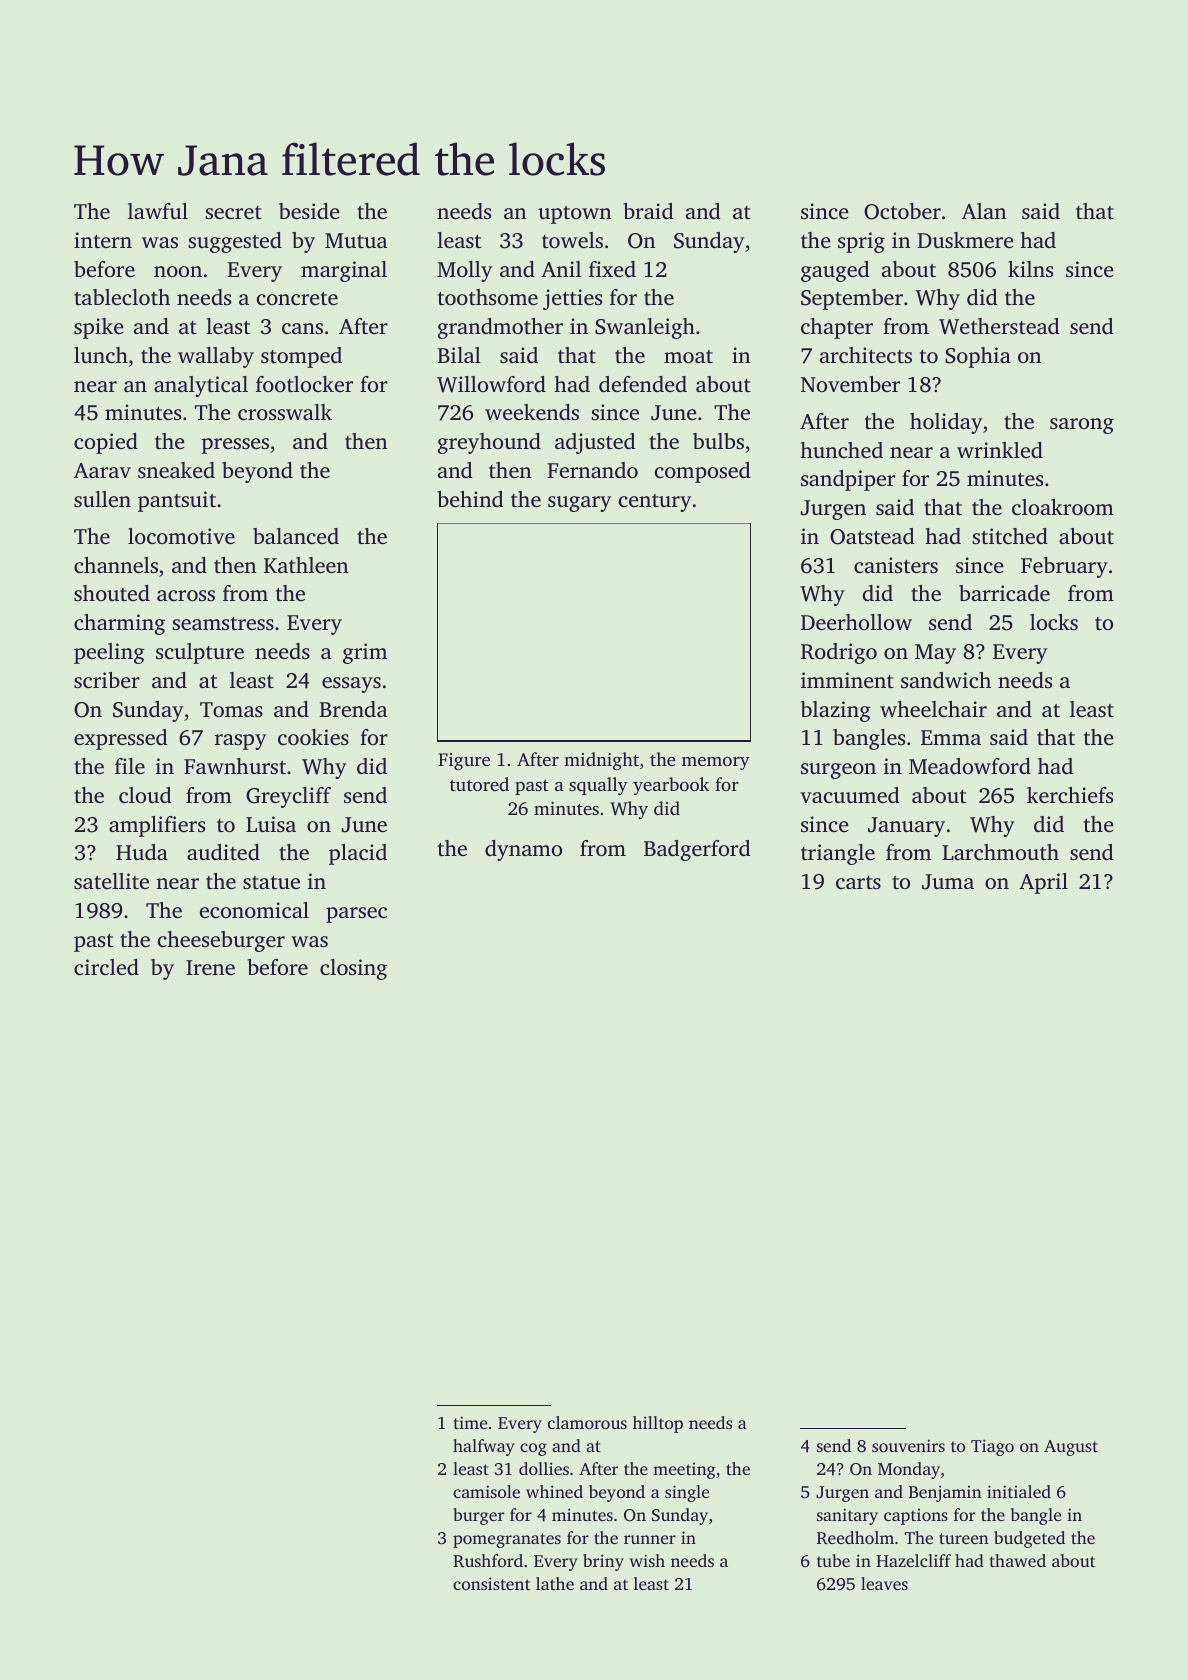 This page has width=1188, height=1680. Describe the element at coordinates (858, 882) in the page. I see `carts` at that location.
